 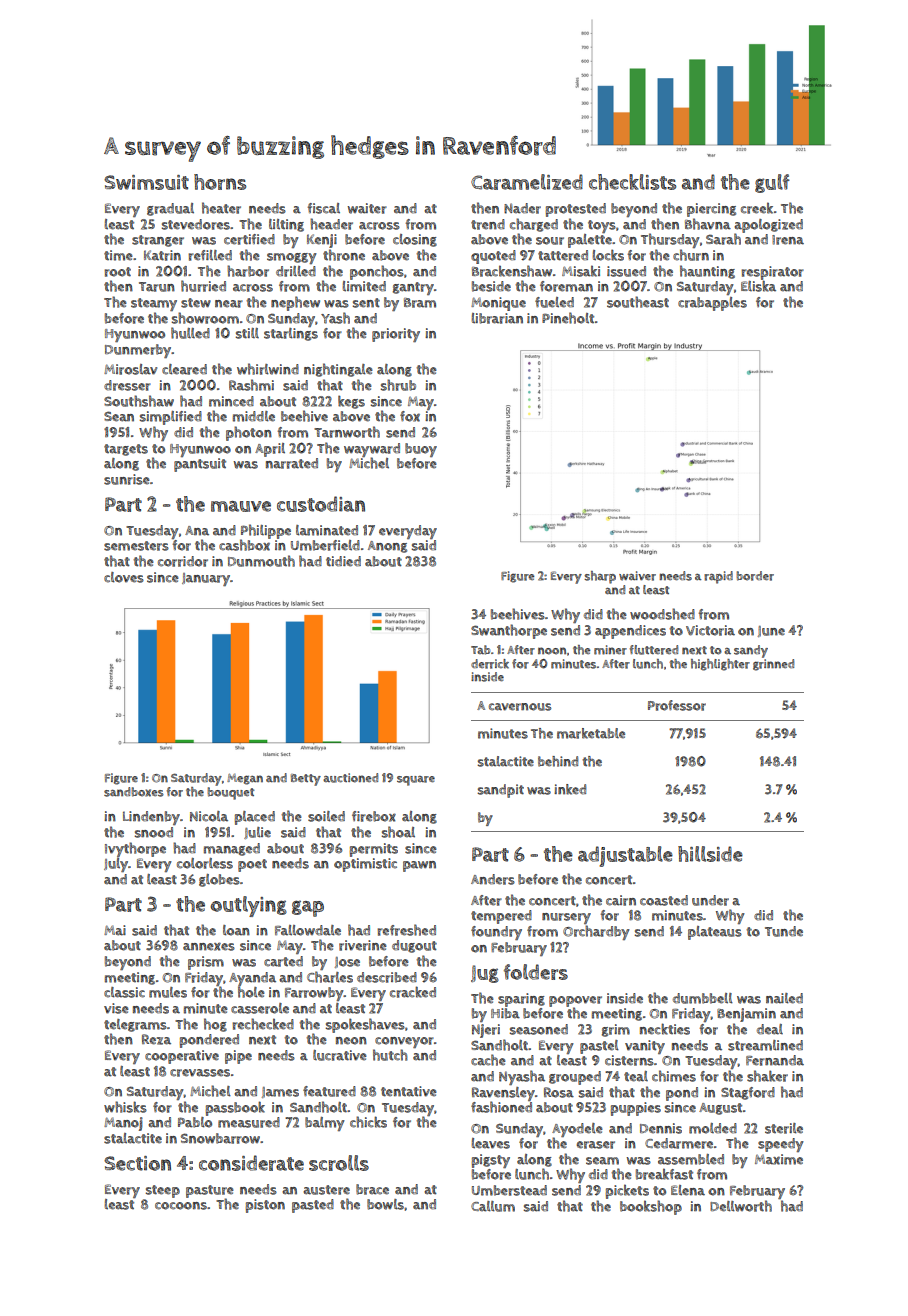 What do you see at coordinates (245, 779) in the screenshot?
I see `Megan` at bounding box center [245, 779].
